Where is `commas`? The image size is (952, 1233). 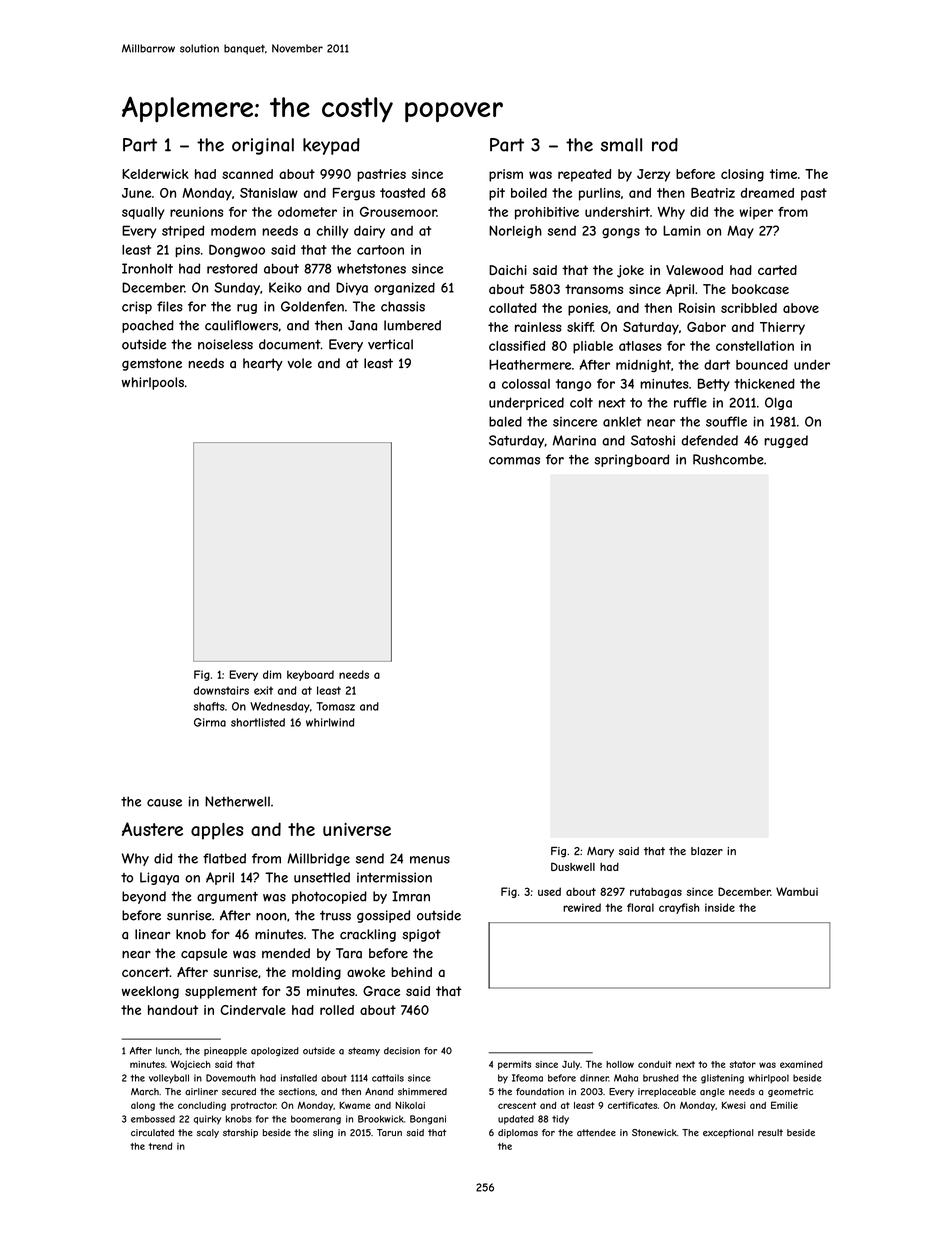 commas is located at coordinates (514, 461).
